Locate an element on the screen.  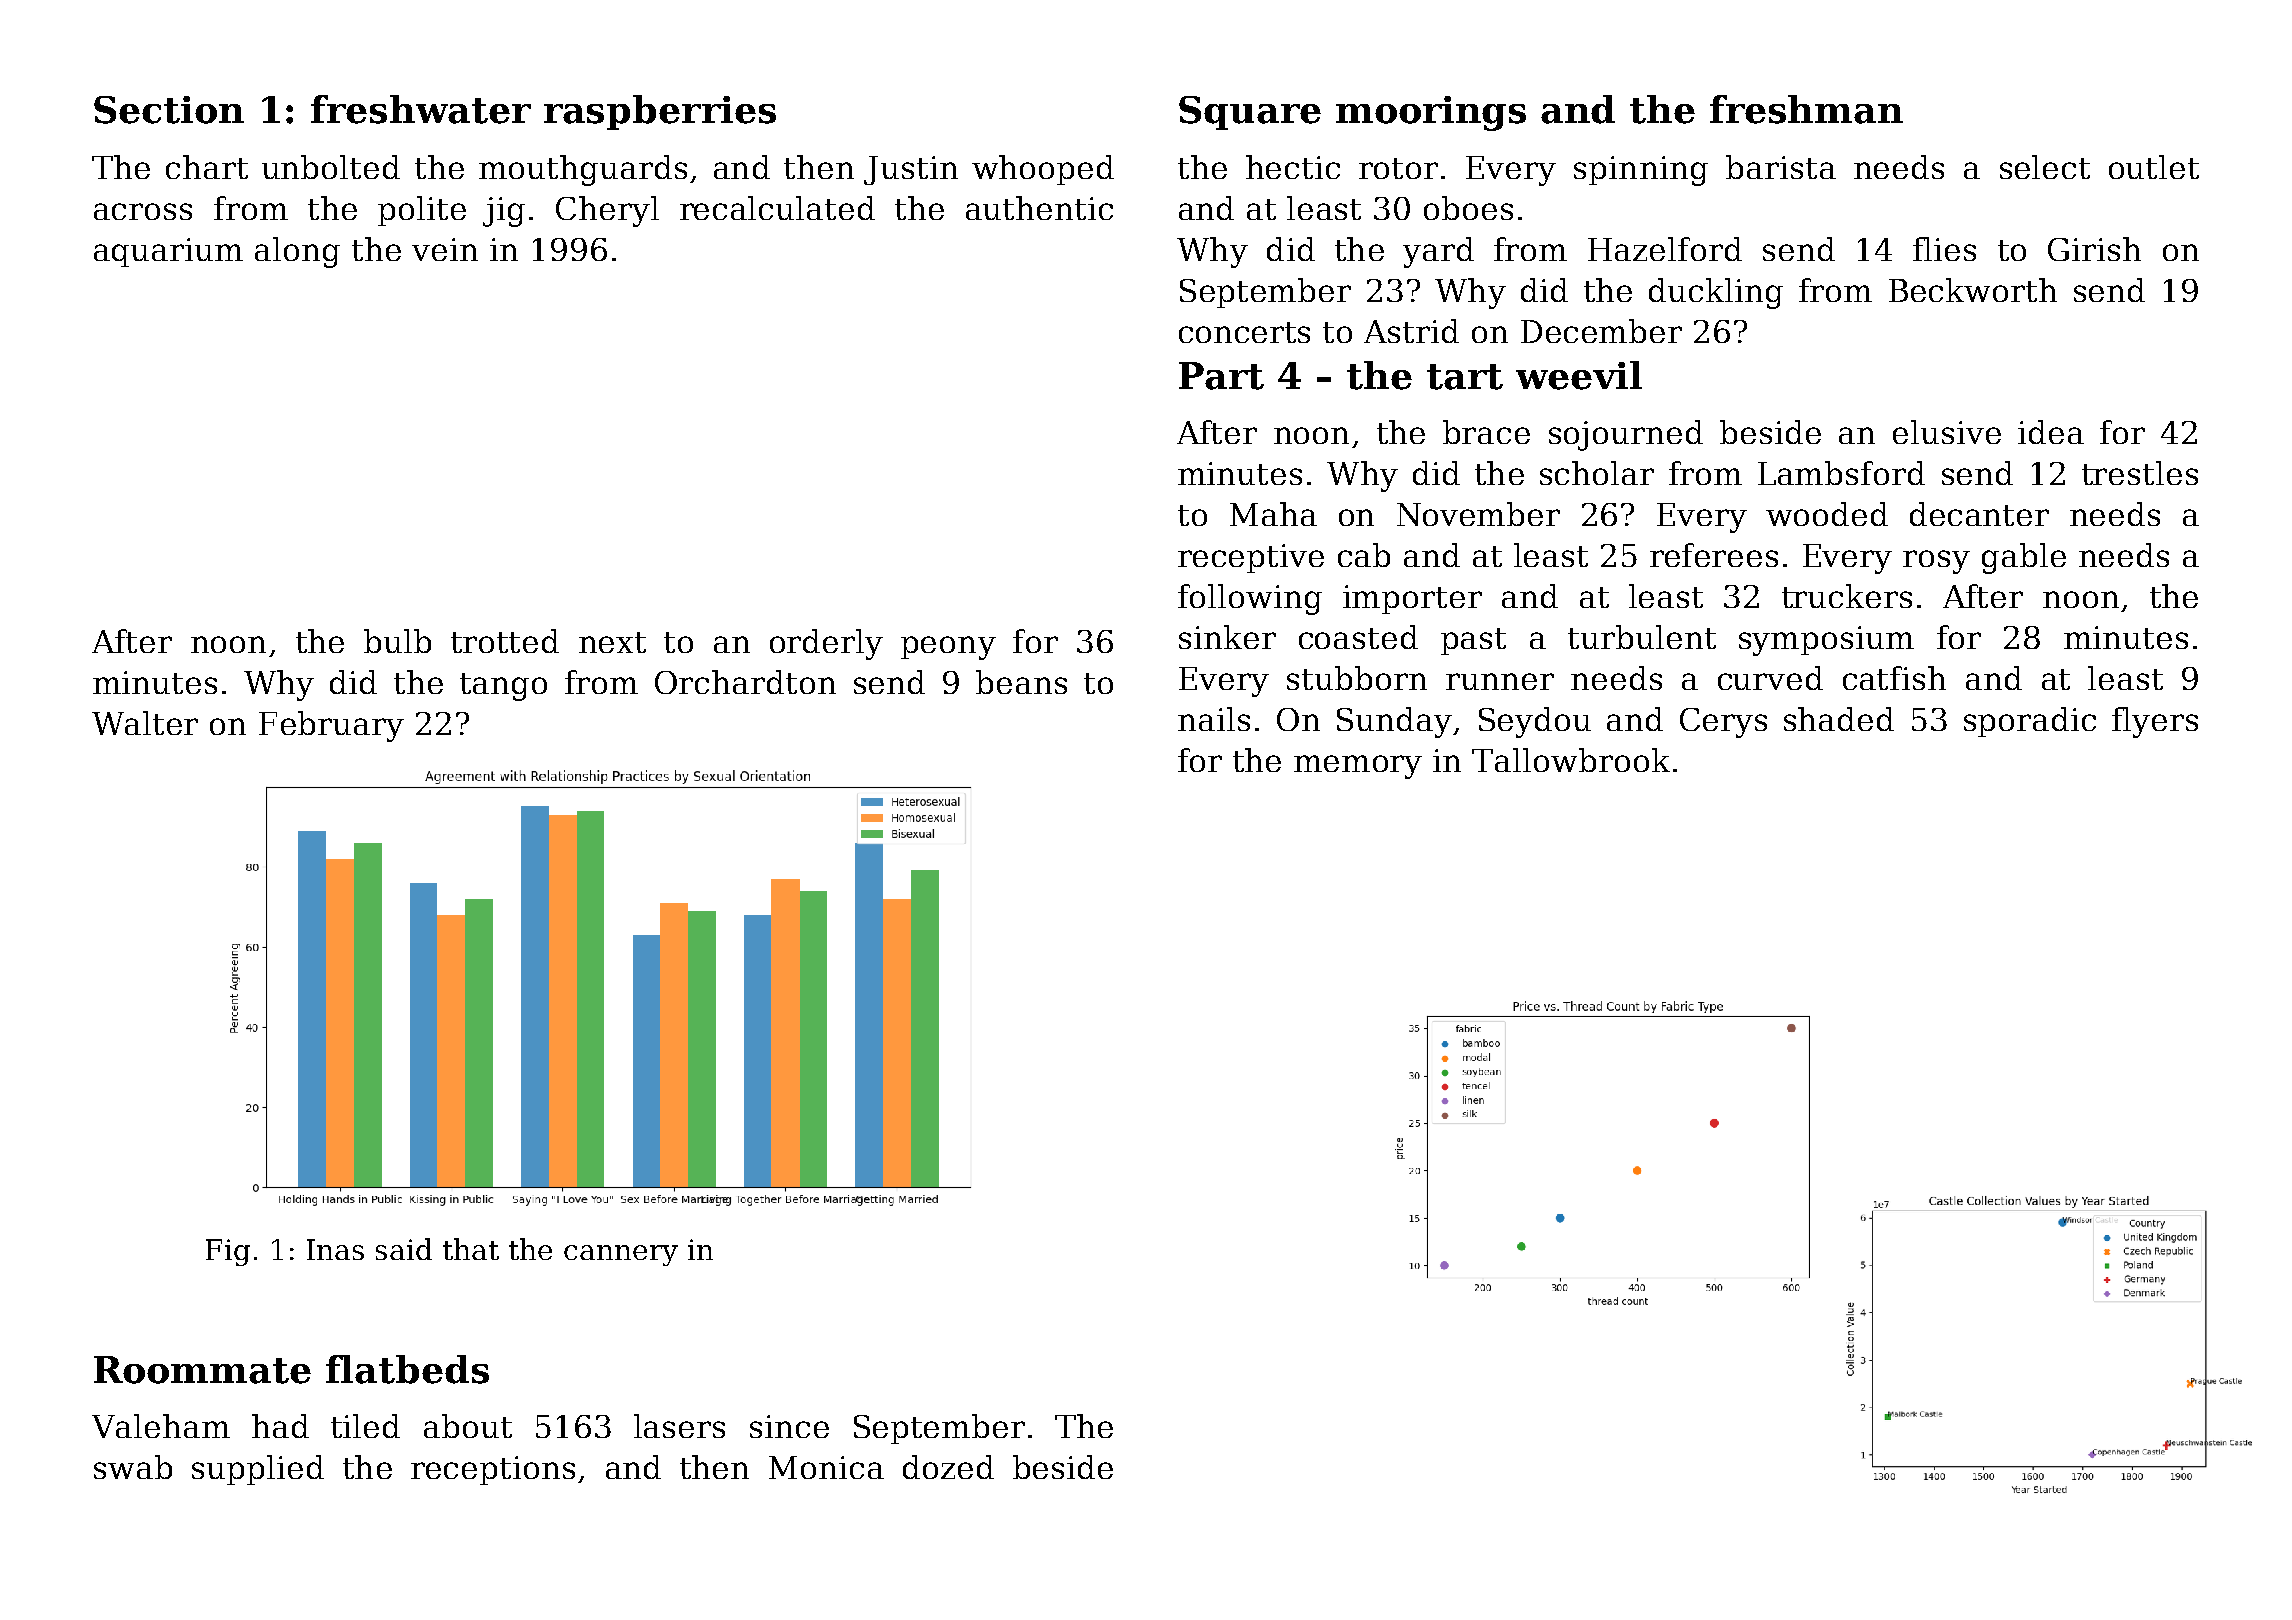
flatbeds is located at coordinates (407, 1369).
